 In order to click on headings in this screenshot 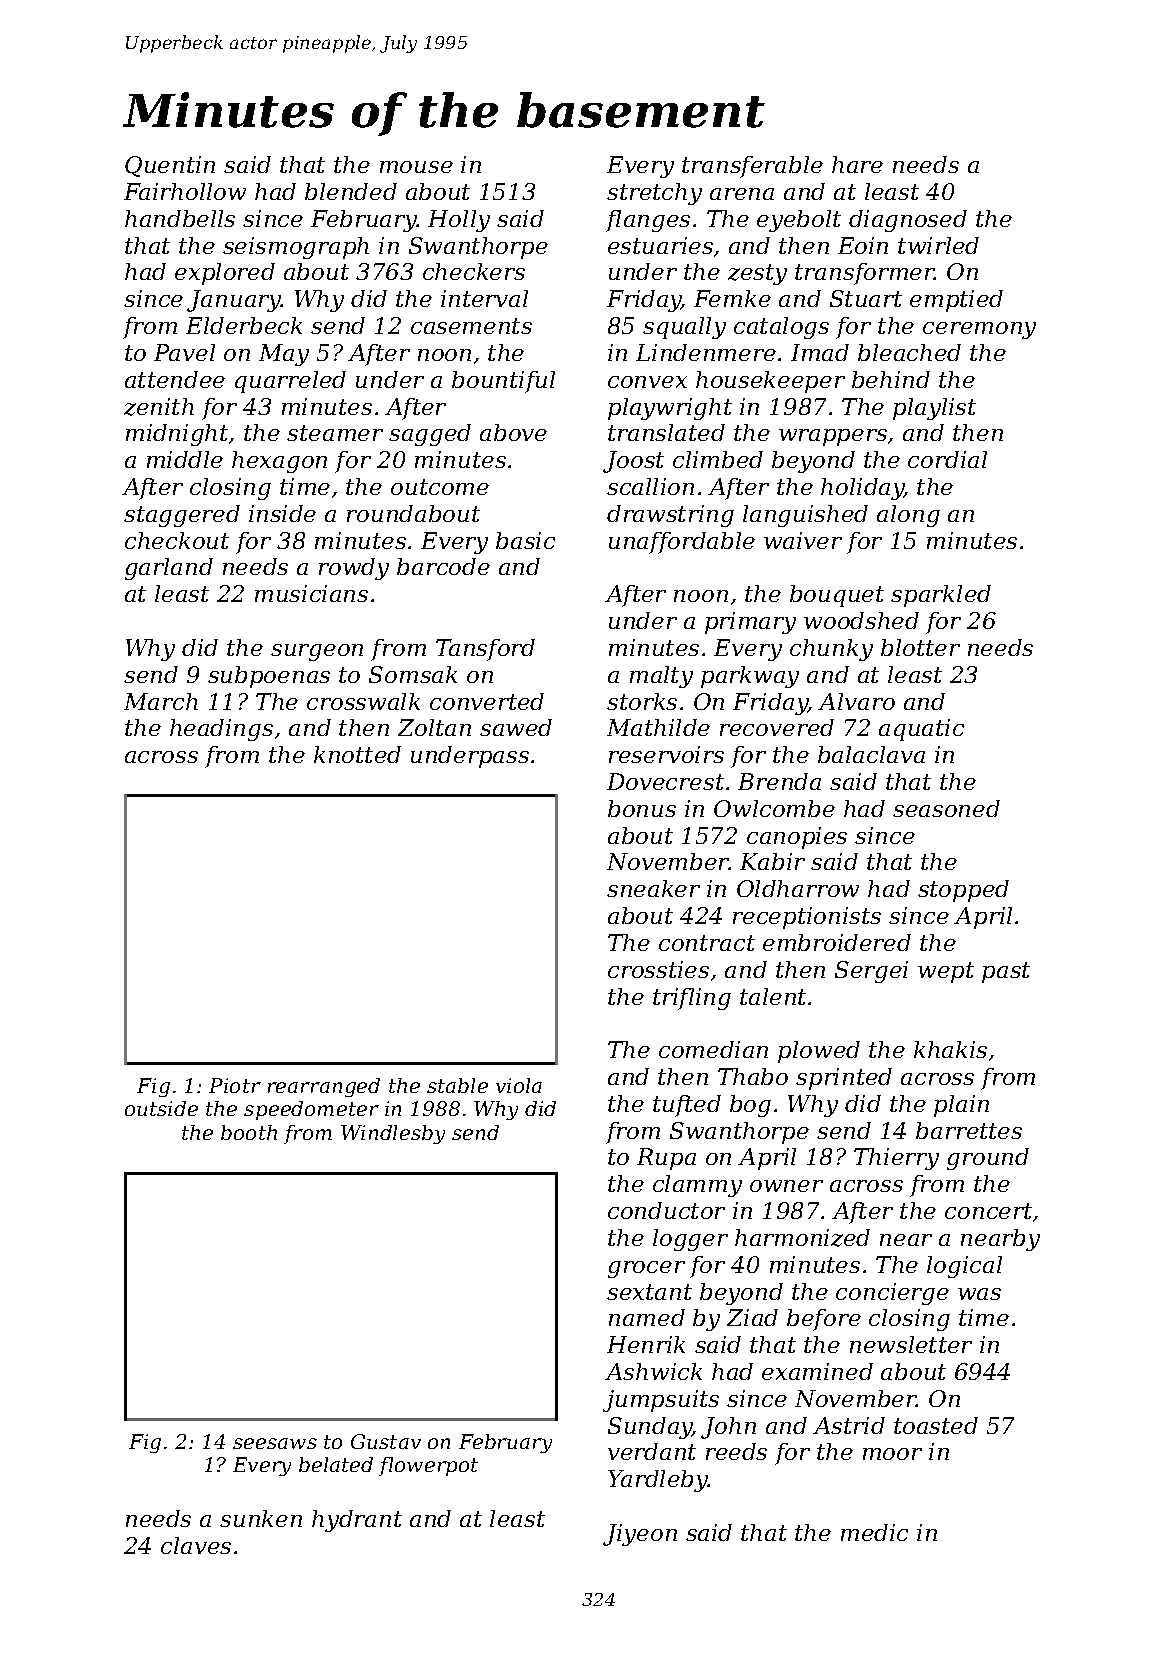, I will do `click(221, 730)`.
